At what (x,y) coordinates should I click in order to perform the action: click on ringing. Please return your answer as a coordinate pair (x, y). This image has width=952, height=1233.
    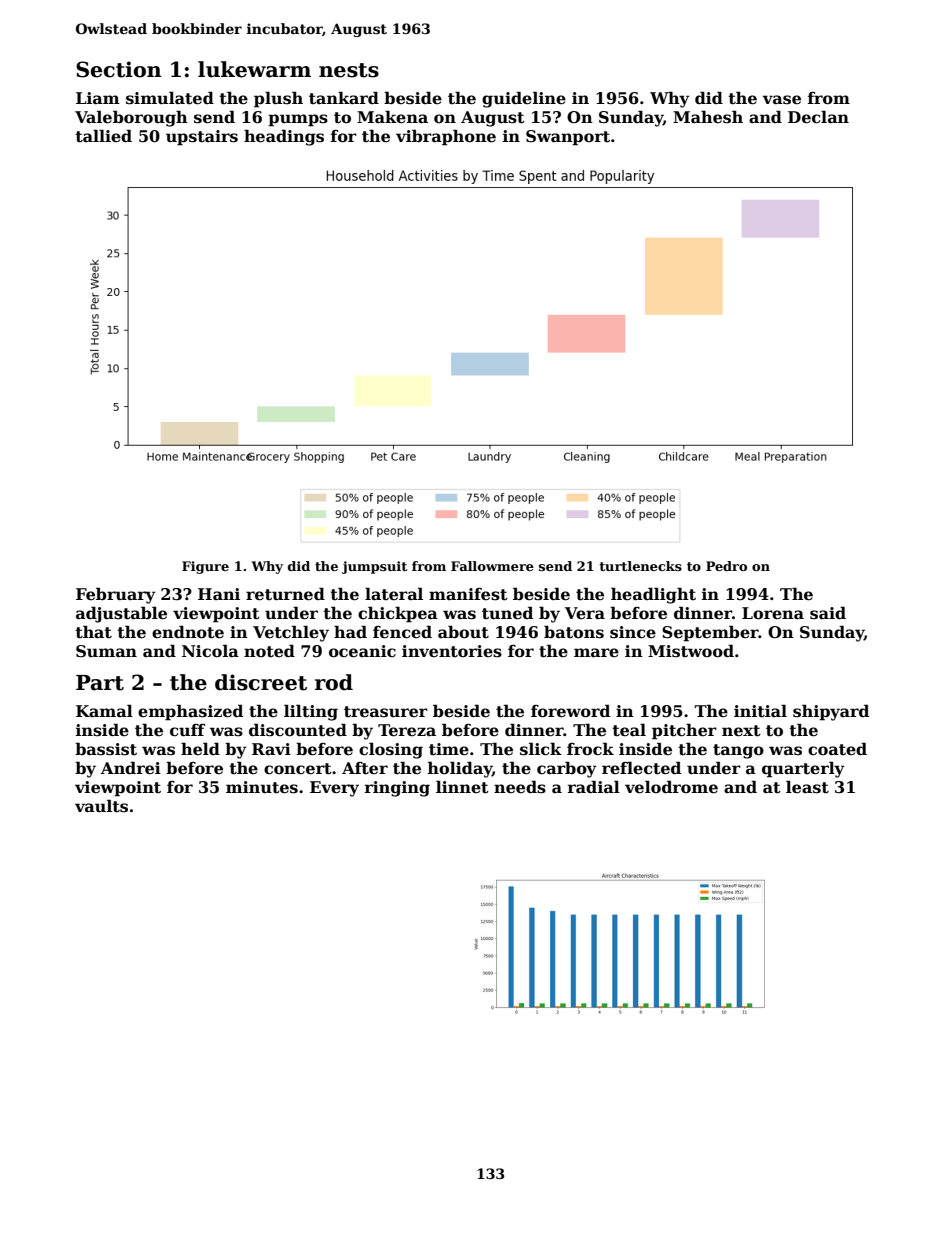
    Looking at the image, I should click on (397, 789).
